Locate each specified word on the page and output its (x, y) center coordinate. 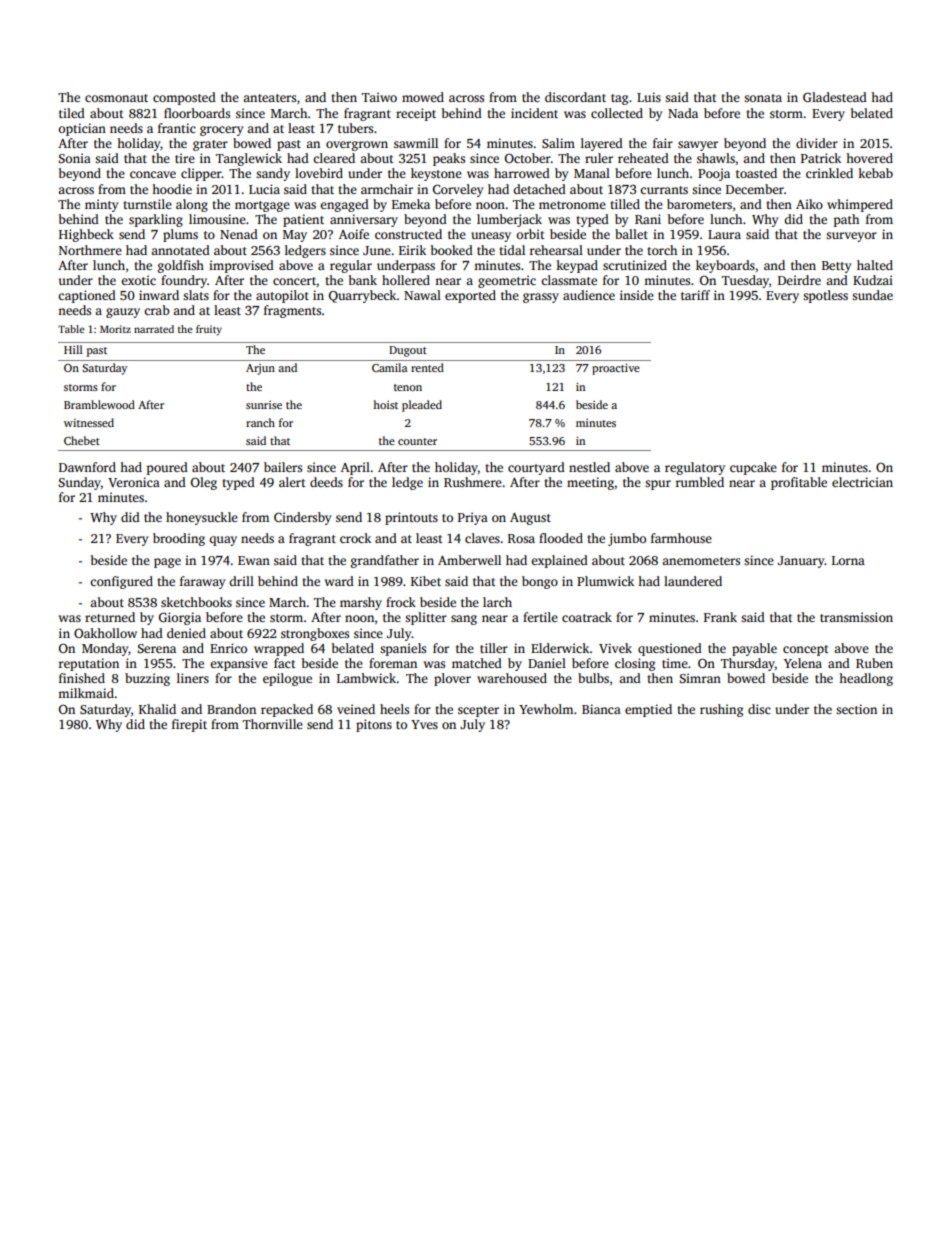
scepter (478, 711)
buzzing (147, 679)
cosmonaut (116, 98)
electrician (862, 482)
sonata (763, 98)
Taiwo (379, 97)
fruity (209, 330)
